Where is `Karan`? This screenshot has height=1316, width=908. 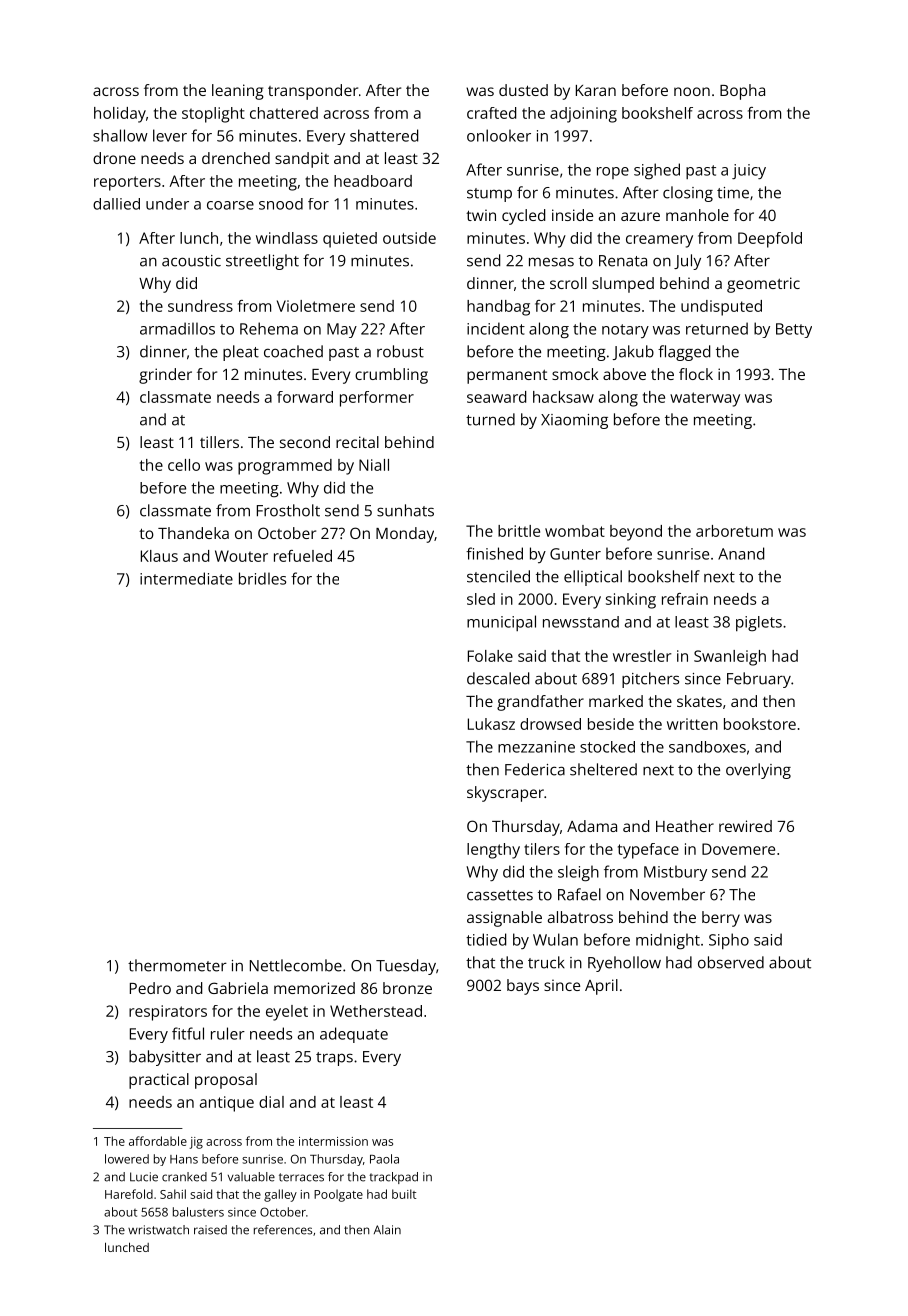 Karan is located at coordinates (596, 90).
